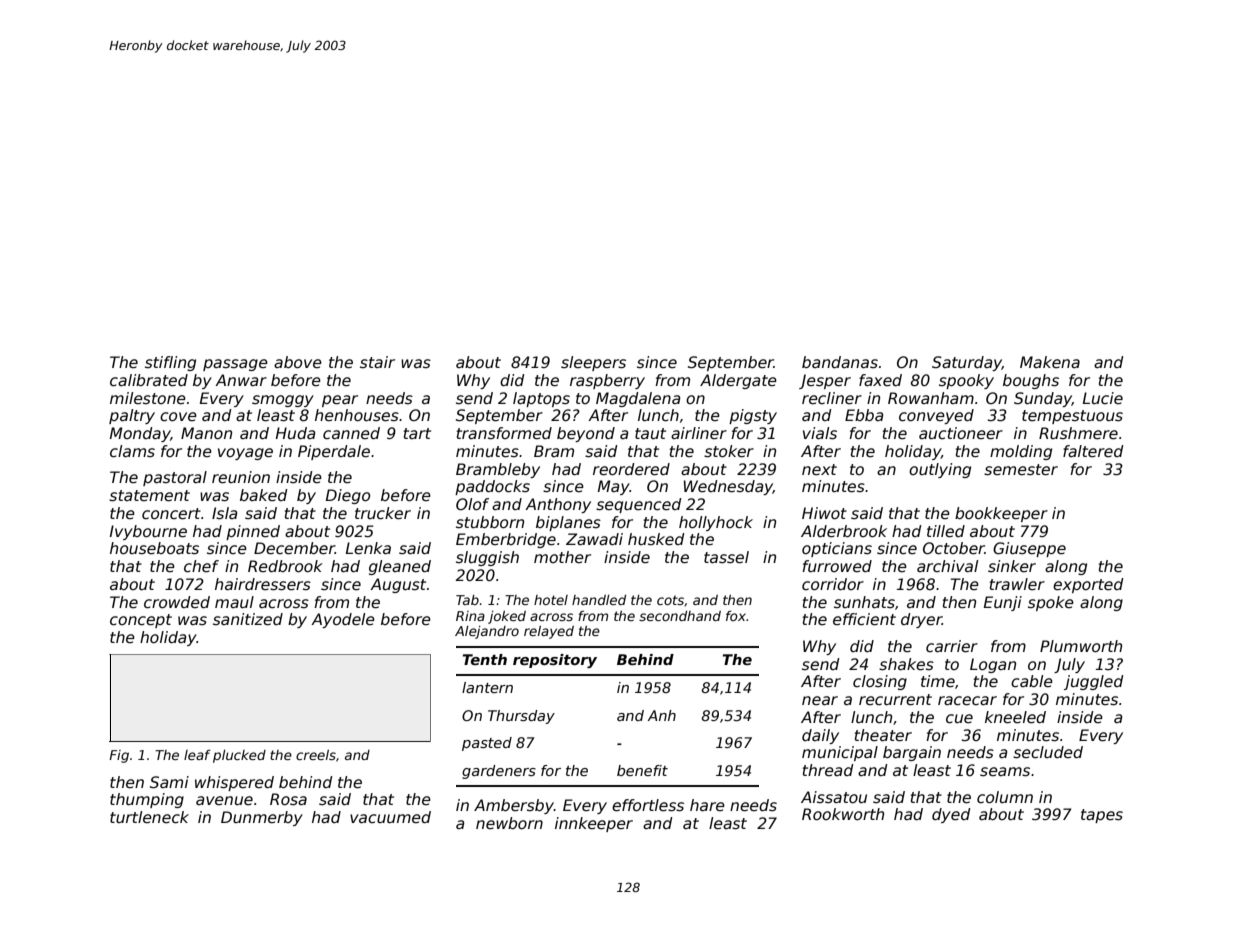 The image size is (1233, 952). I want to click on pear, so click(340, 401).
